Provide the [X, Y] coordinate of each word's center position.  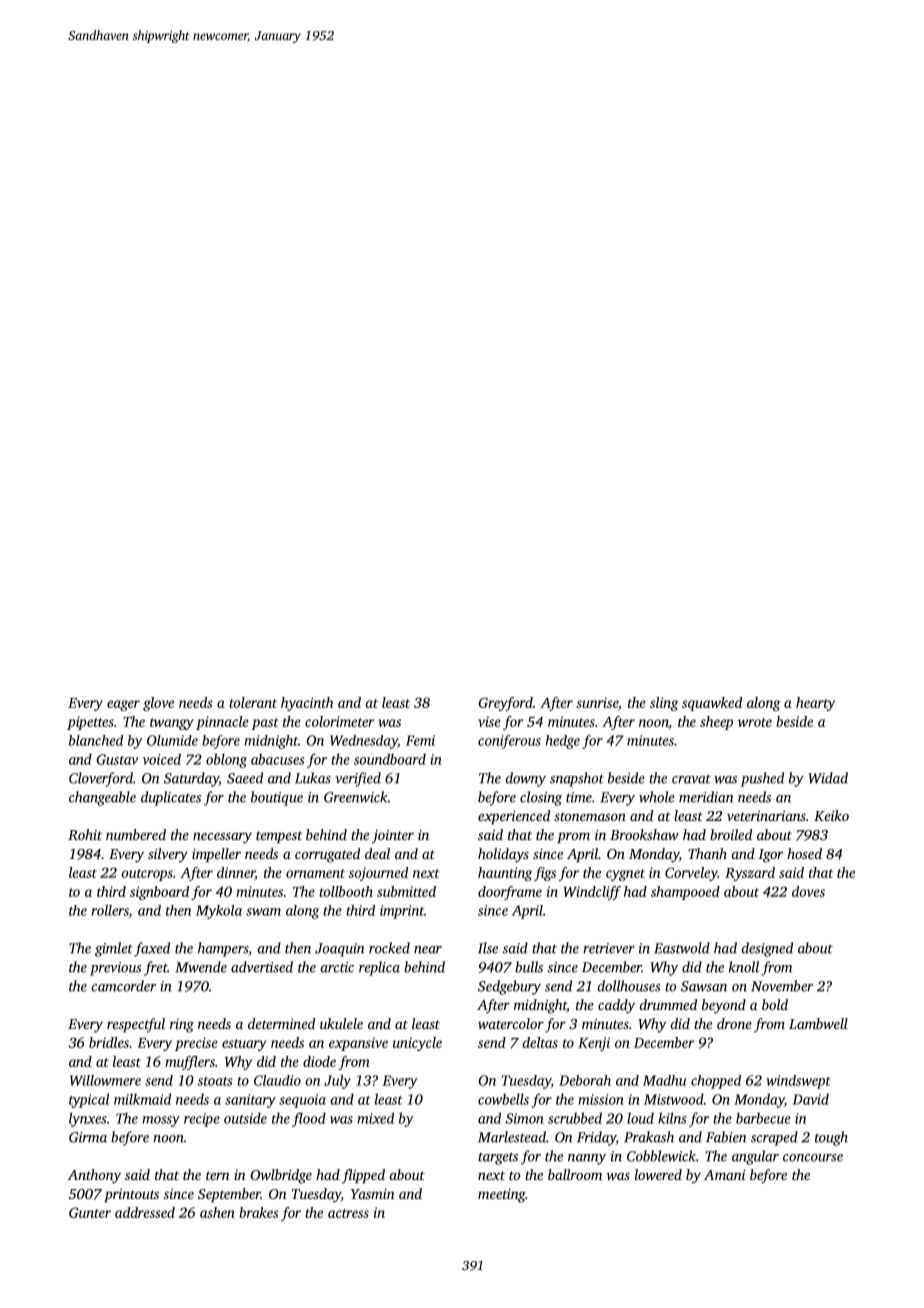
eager [123, 705]
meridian [706, 797]
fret [156, 968]
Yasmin [373, 1194]
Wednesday [364, 742]
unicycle [417, 1044]
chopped [716, 1082]
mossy [161, 1121]
